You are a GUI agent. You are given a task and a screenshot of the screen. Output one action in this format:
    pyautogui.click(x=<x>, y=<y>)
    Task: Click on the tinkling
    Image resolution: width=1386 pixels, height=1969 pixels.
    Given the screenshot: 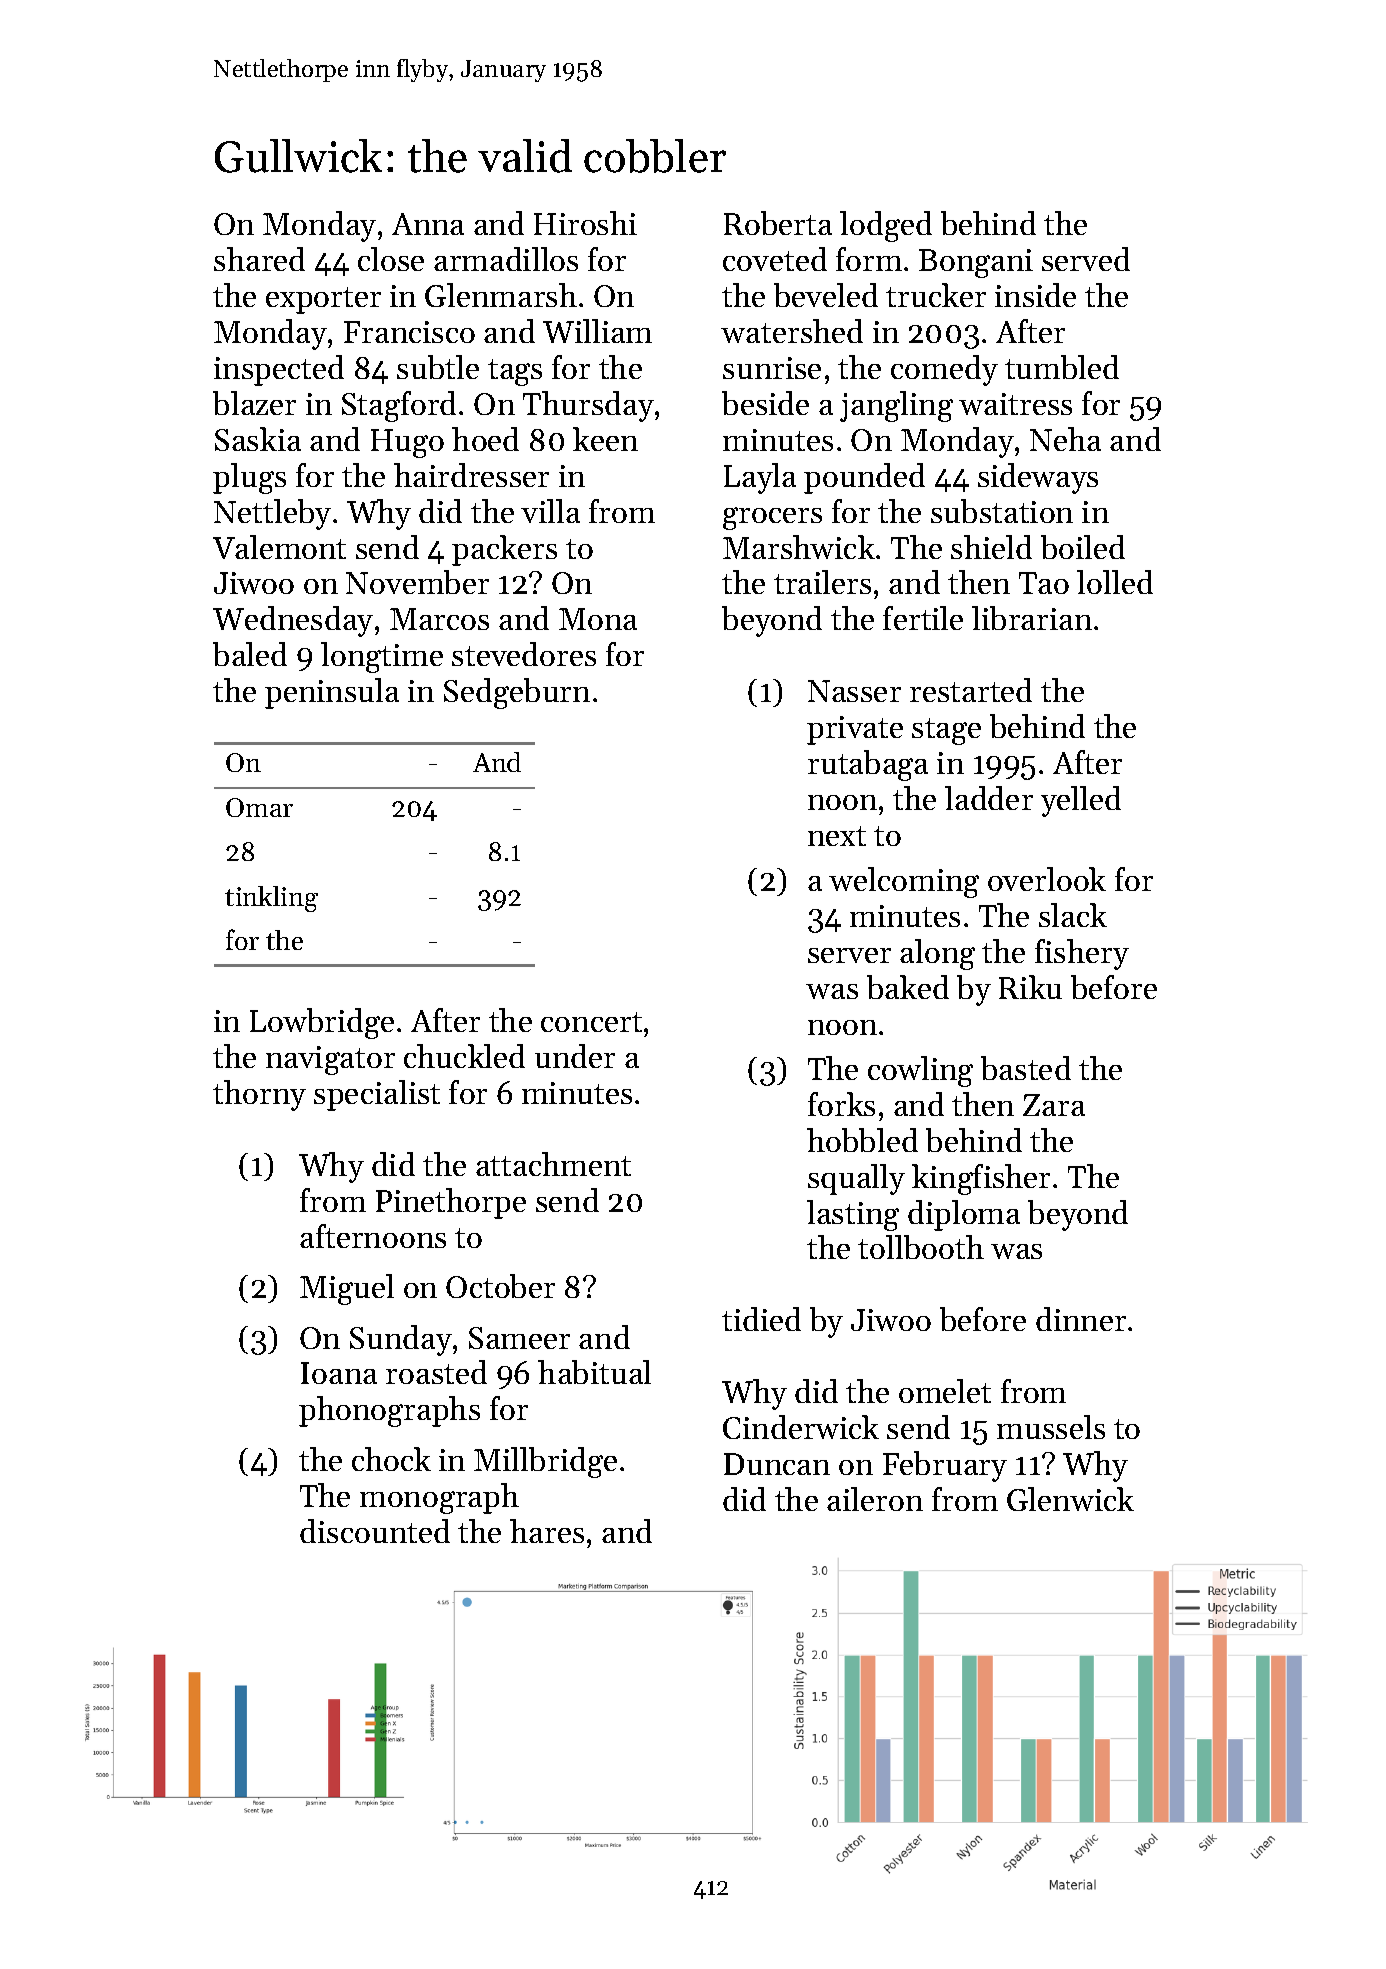 What is the action you would take?
    pyautogui.click(x=271, y=899)
